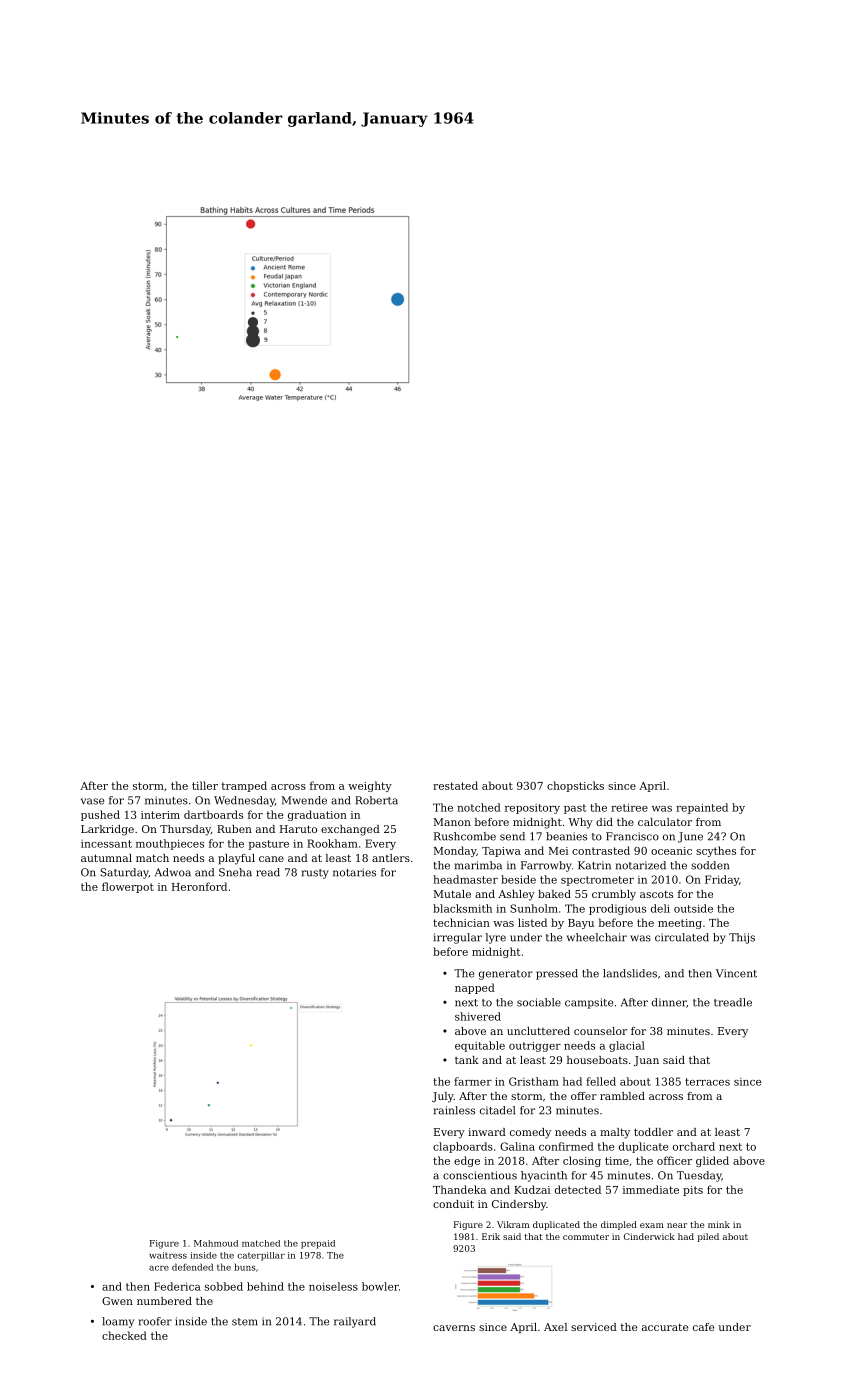 This screenshot has width=849, height=1400. Describe the element at coordinates (205, 785) in the screenshot. I see `tiller` at that location.
